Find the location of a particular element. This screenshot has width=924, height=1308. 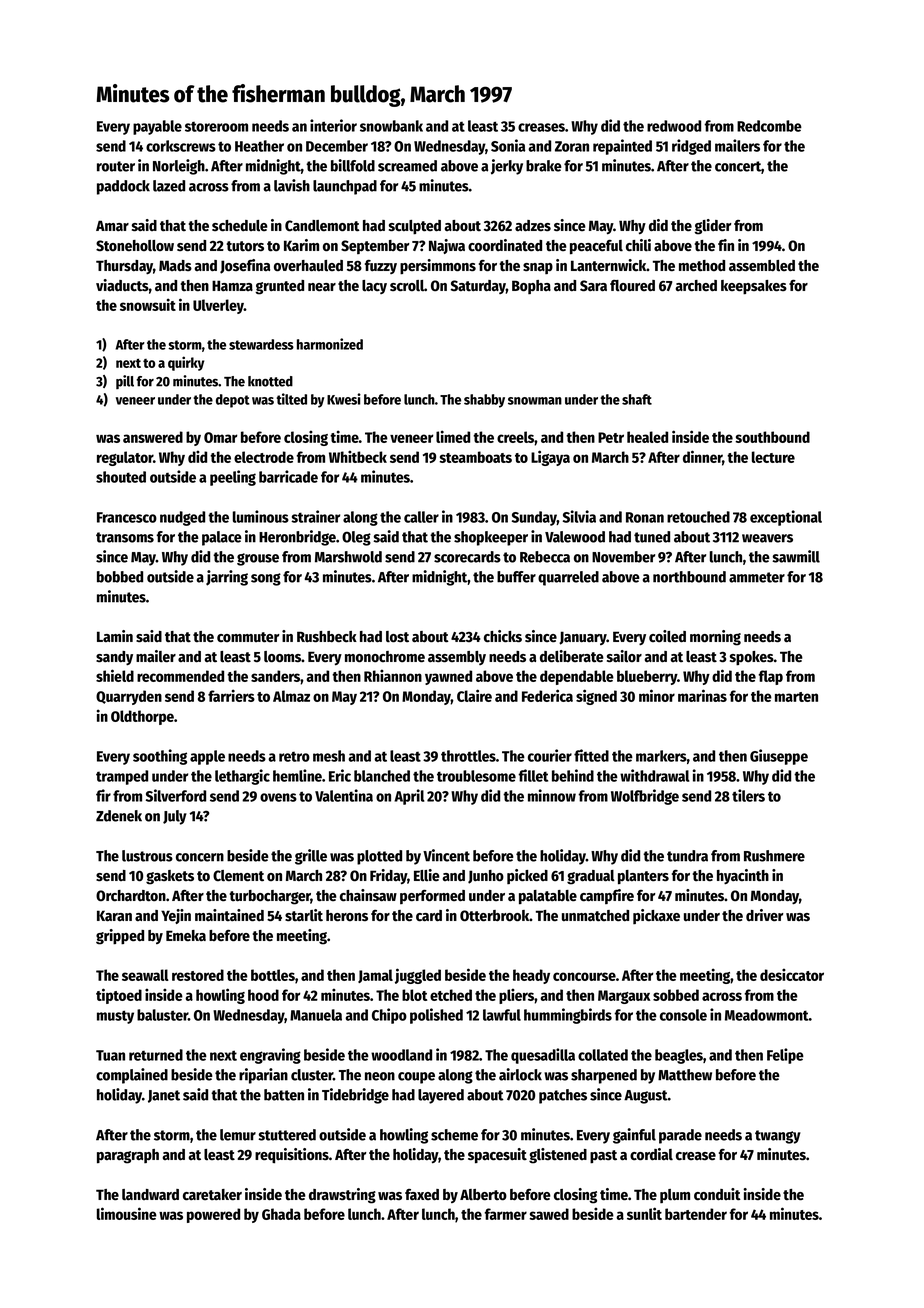

payable is located at coordinates (157, 127).
